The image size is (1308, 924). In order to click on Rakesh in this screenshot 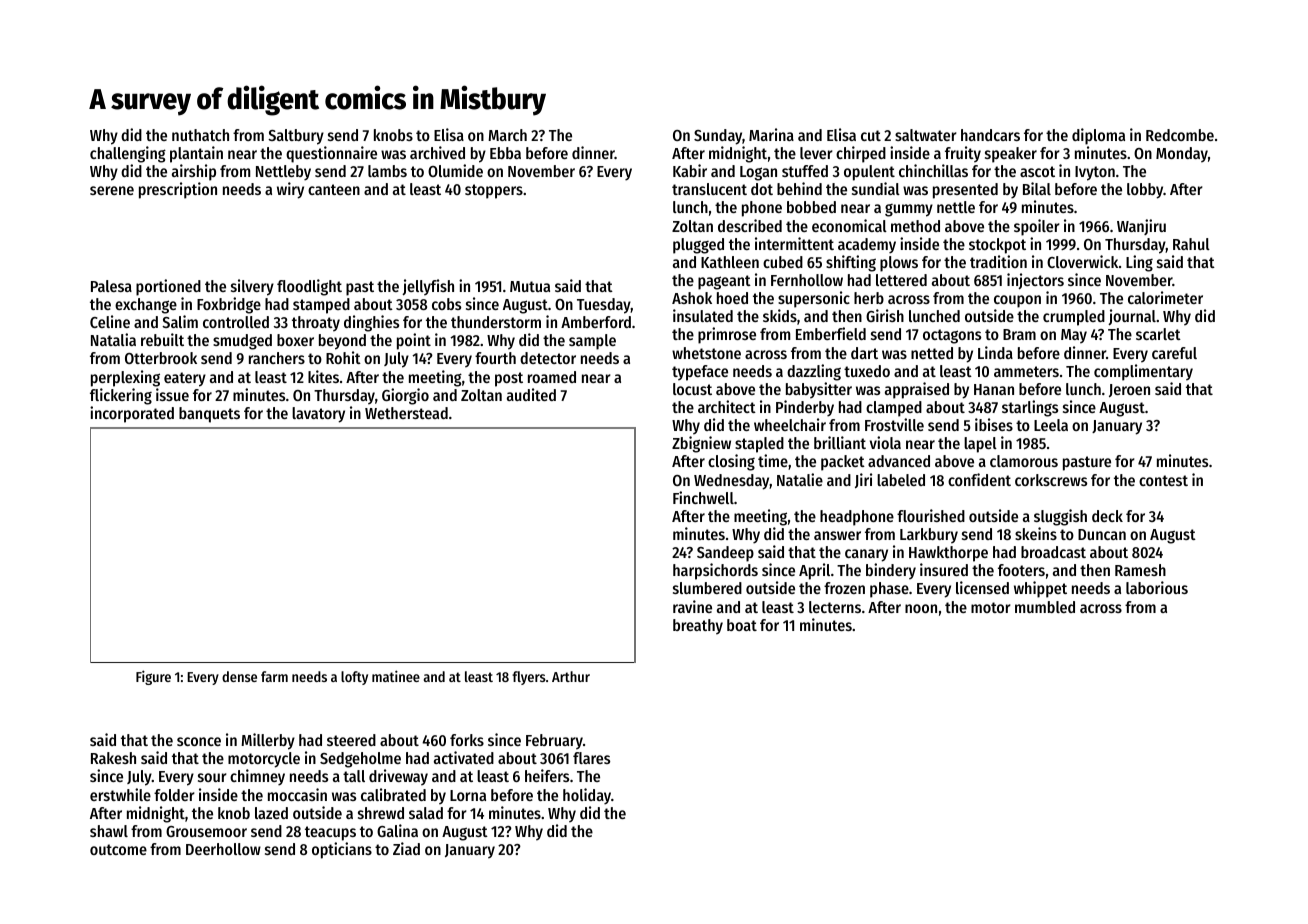, I will do `click(113, 758)`.
